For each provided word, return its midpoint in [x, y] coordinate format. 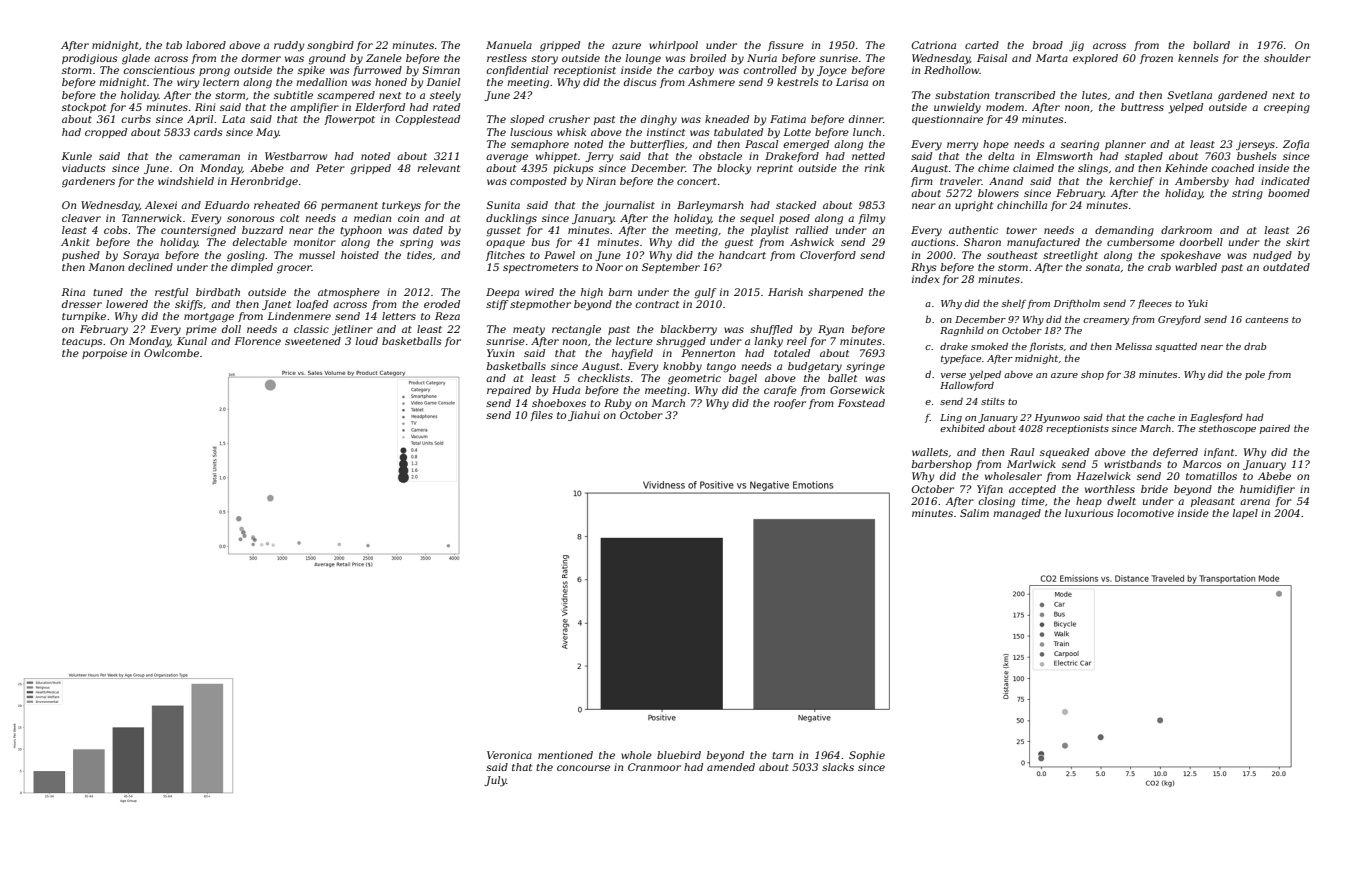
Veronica [509, 755]
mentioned [565, 755]
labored [206, 45]
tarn [782, 755]
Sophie [867, 756]
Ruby [617, 404]
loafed [312, 305]
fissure [786, 46]
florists [1046, 347]
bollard [1211, 45]
